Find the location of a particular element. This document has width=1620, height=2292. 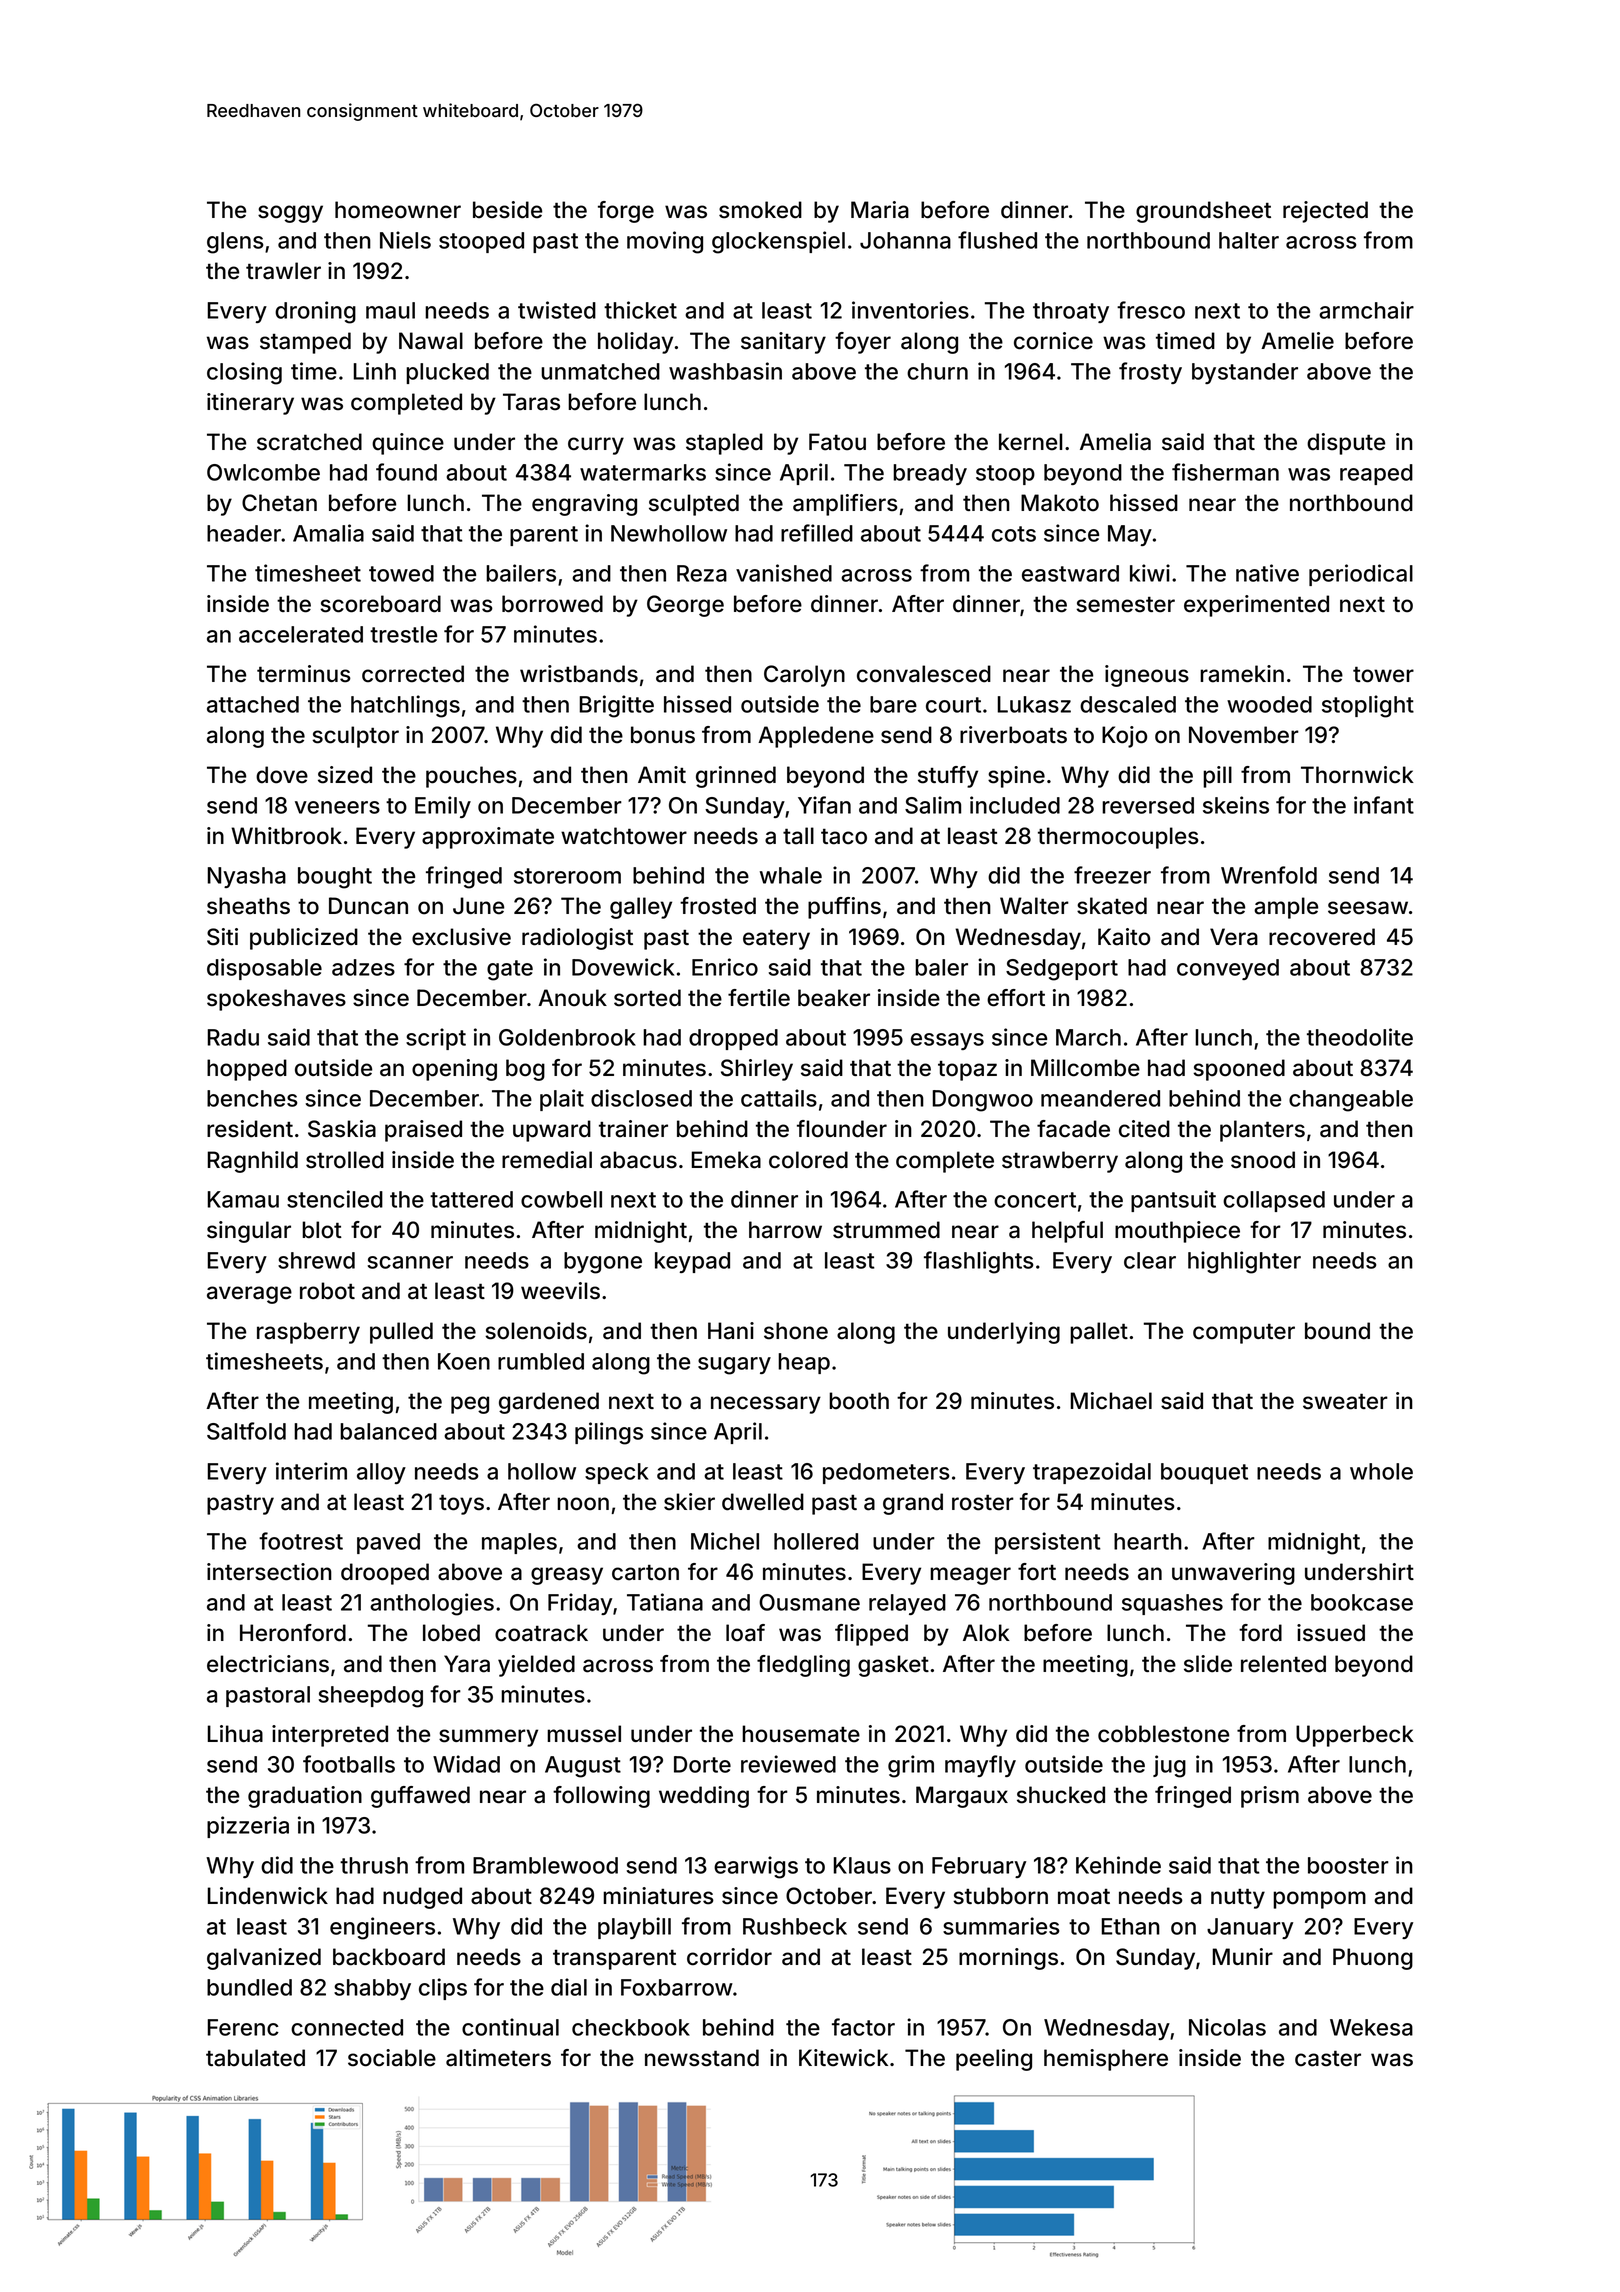

caster is located at coordinates (1328, 2059).
